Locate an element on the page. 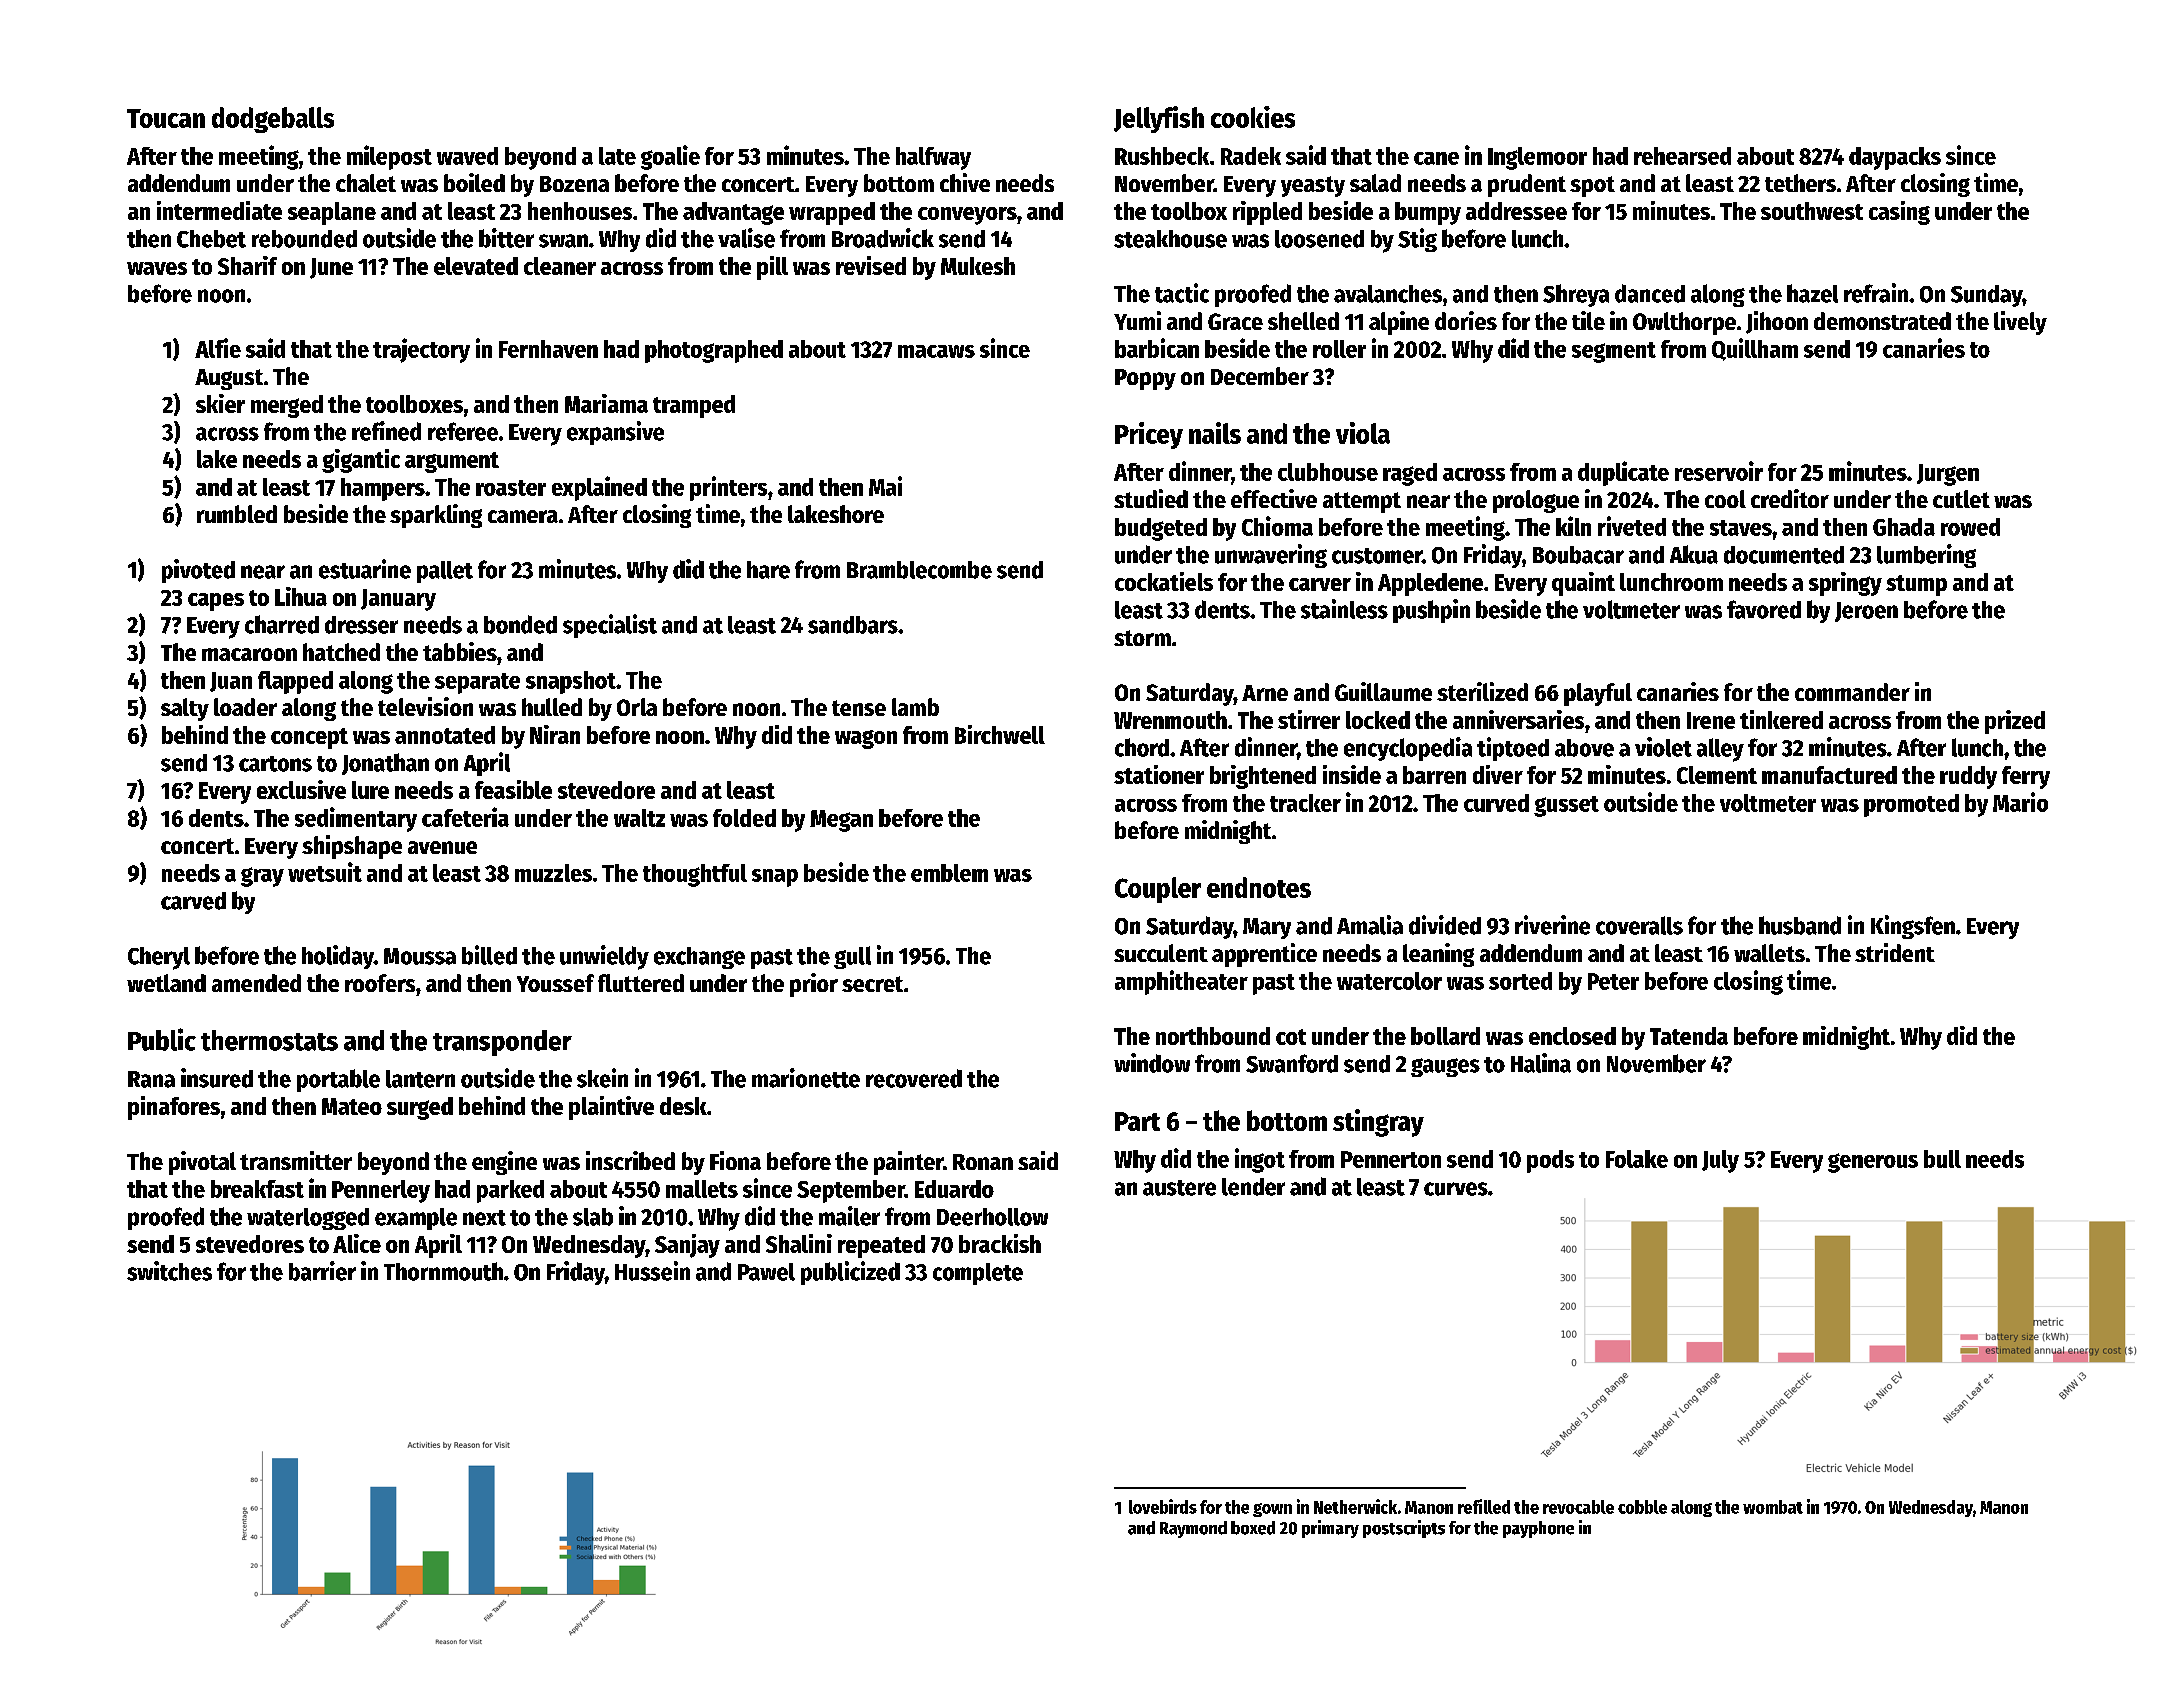 This document has width=2178, height=1683. Ghada is located at coordinates (1904, 527).
